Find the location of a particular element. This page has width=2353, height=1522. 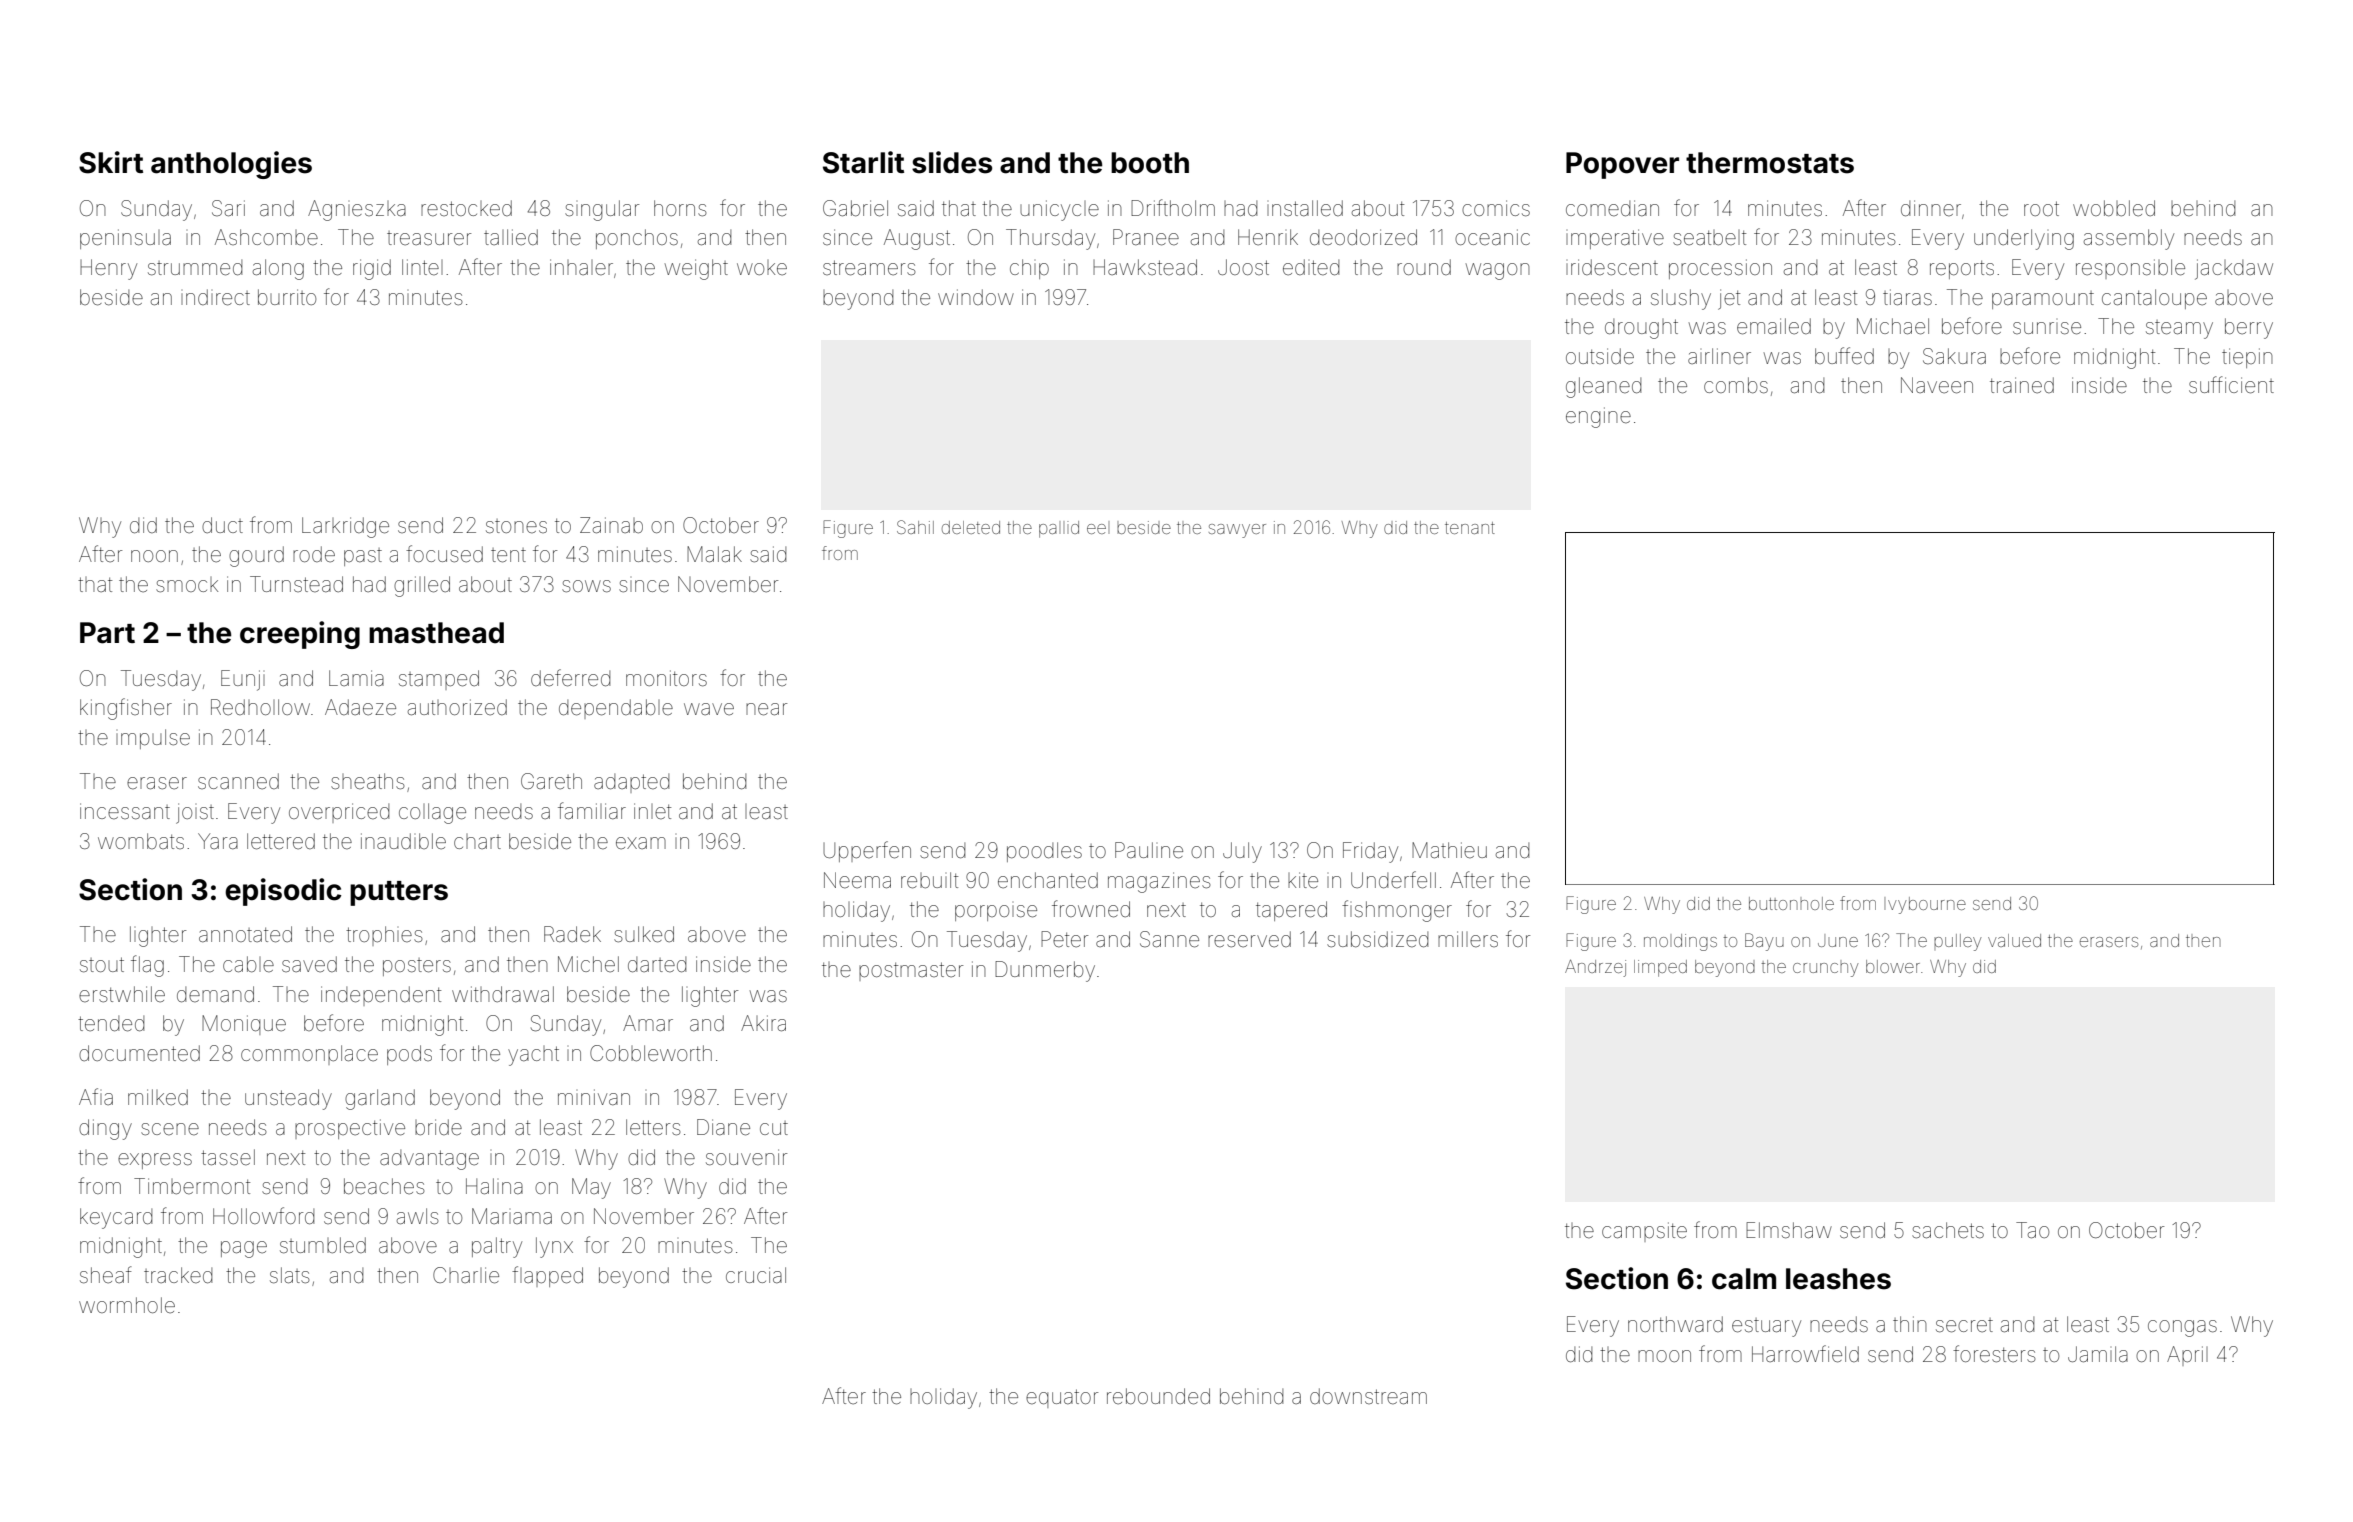

slushy is located at coordinates (1681, 299).
